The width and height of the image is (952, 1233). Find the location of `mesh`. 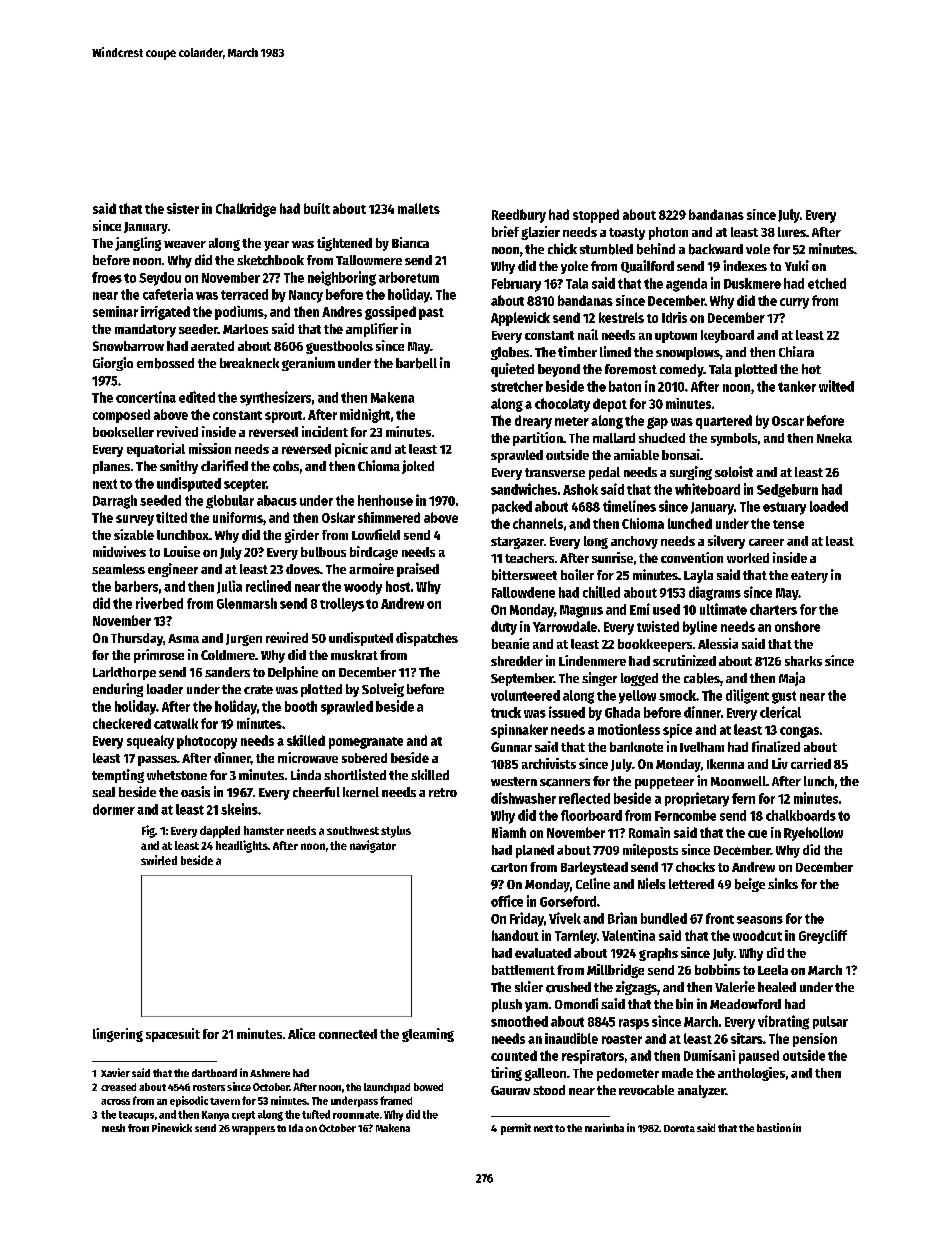

mesh is located at coordinates (113, 1128).
